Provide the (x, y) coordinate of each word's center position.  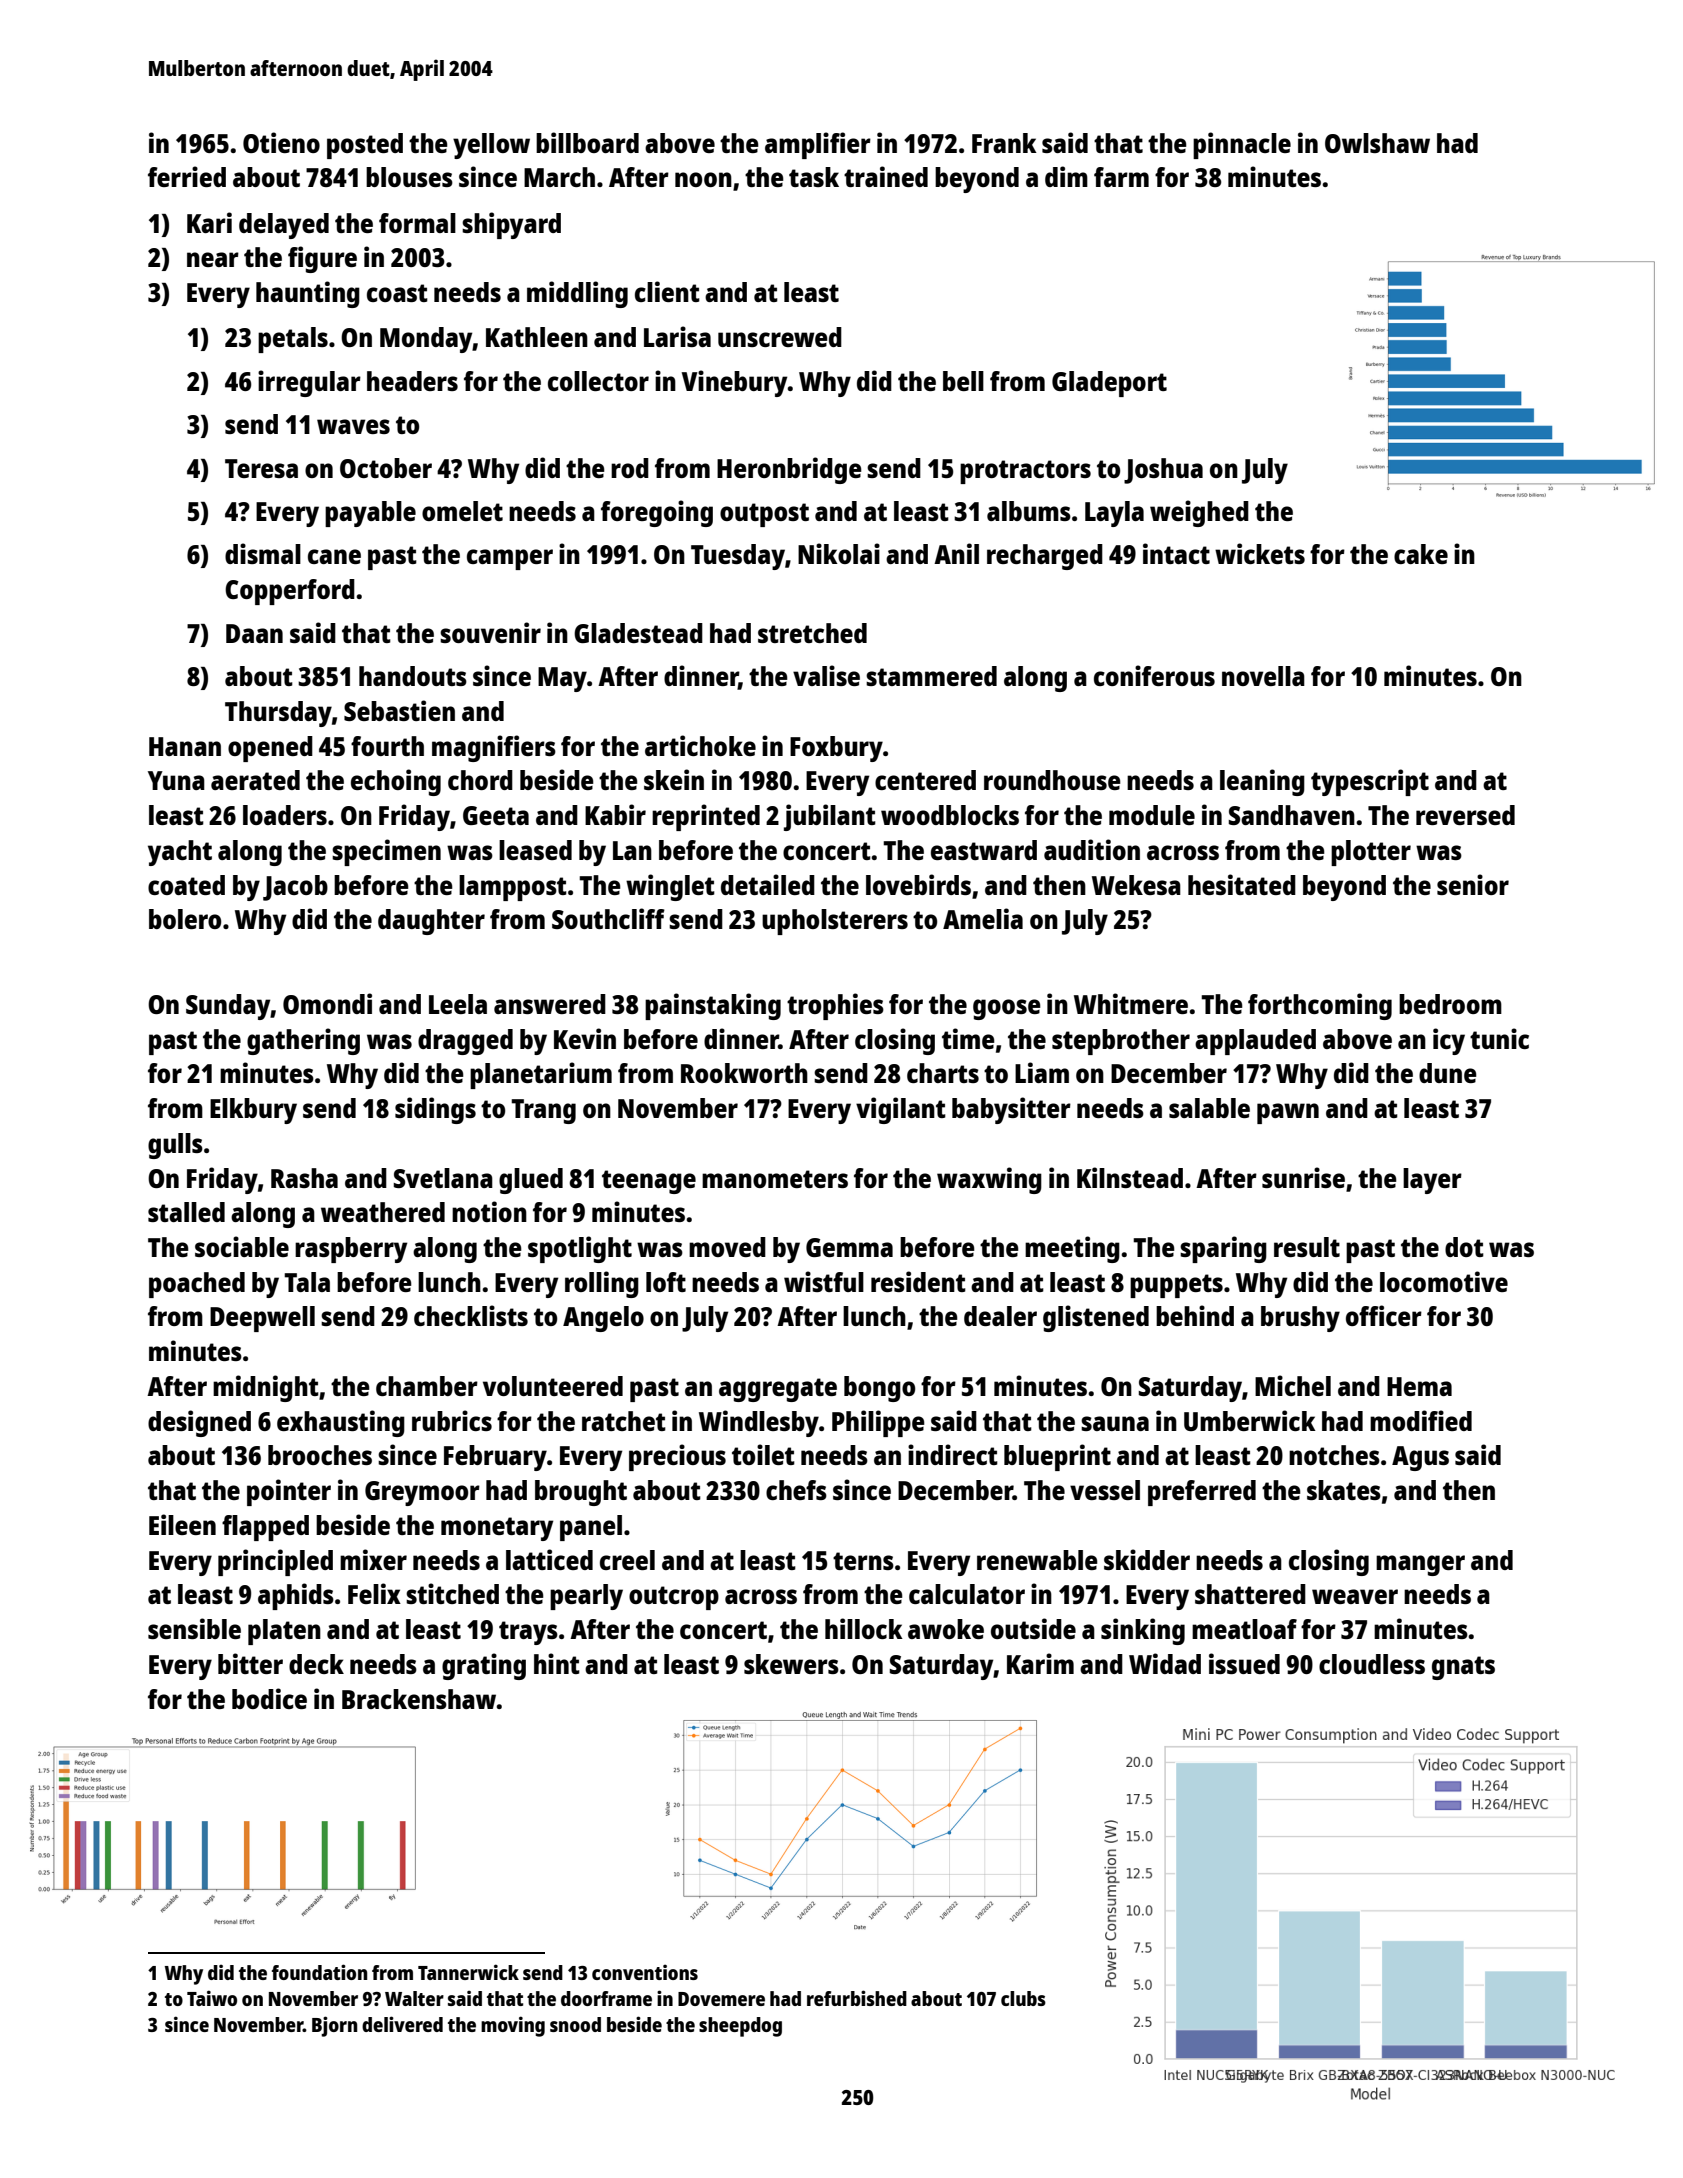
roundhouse (1052, 780)
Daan (254, 633)
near (213, 259)
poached (197, 1285)
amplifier (818, 145)
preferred (1202, 1493)
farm (1121, 177)
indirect (953, 1454)
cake (1421, 554)
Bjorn (334, 2026)
